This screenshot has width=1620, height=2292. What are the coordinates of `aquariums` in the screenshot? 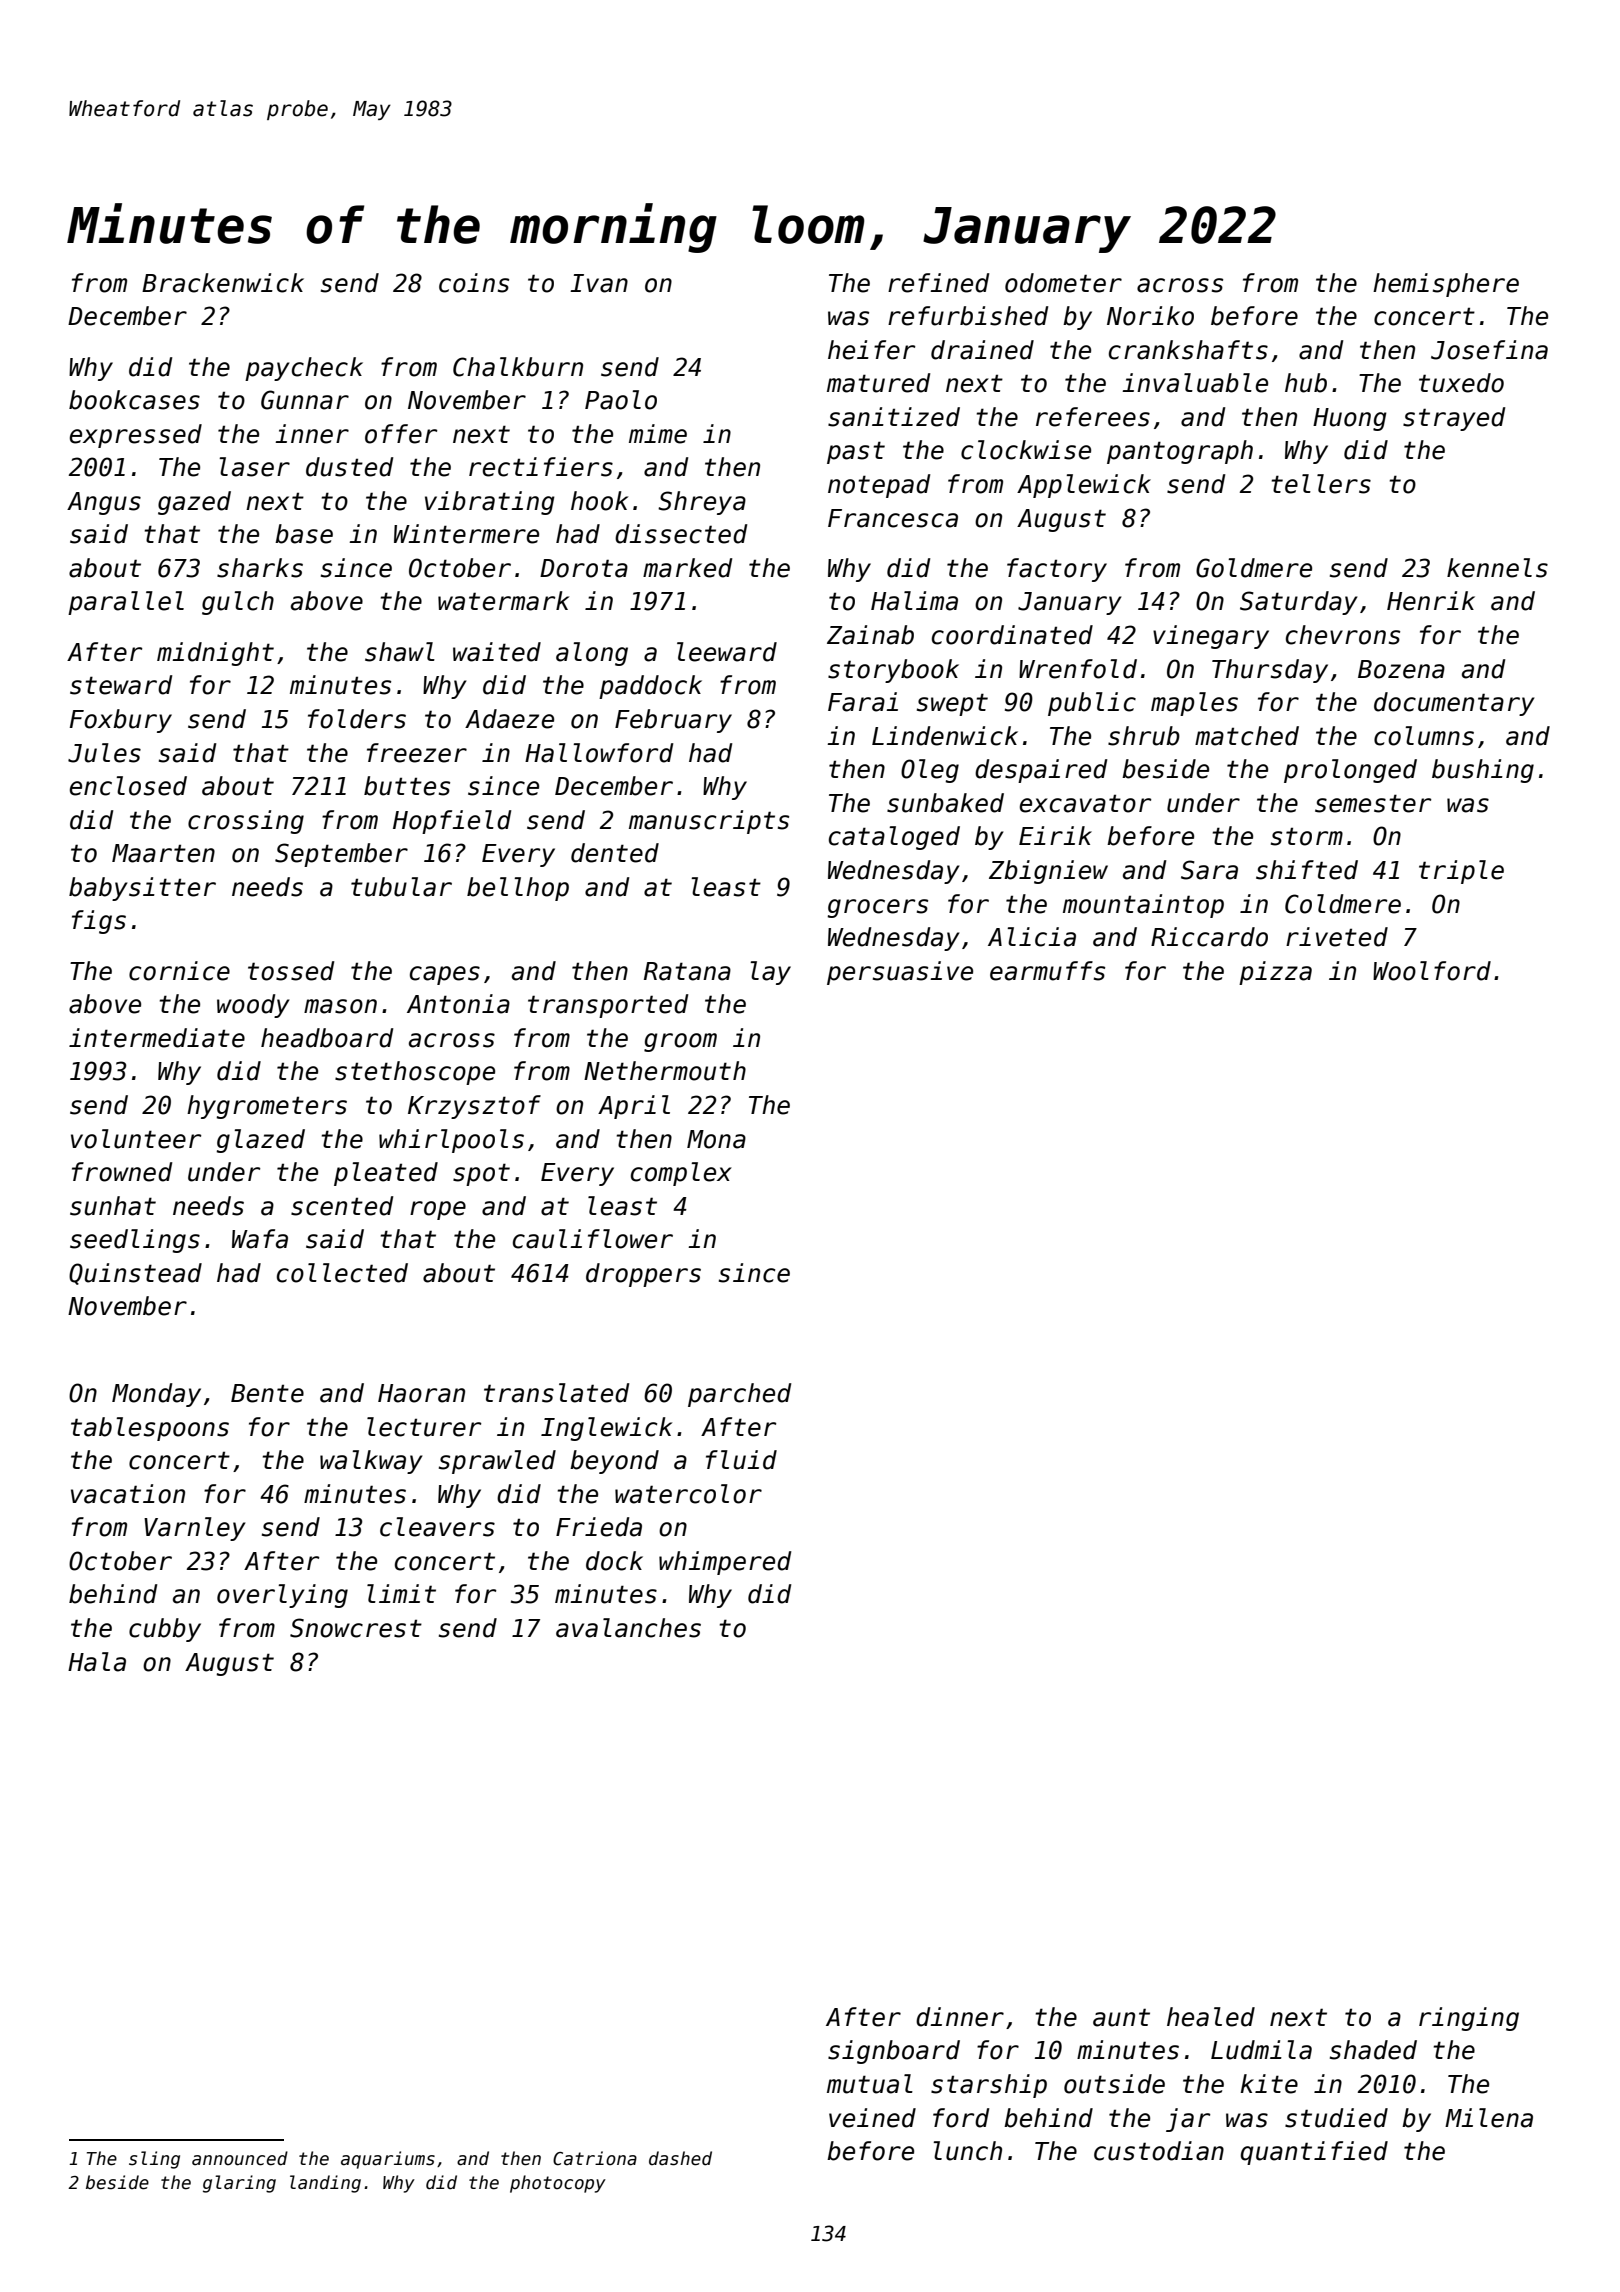 It's located at (388, 2160).
